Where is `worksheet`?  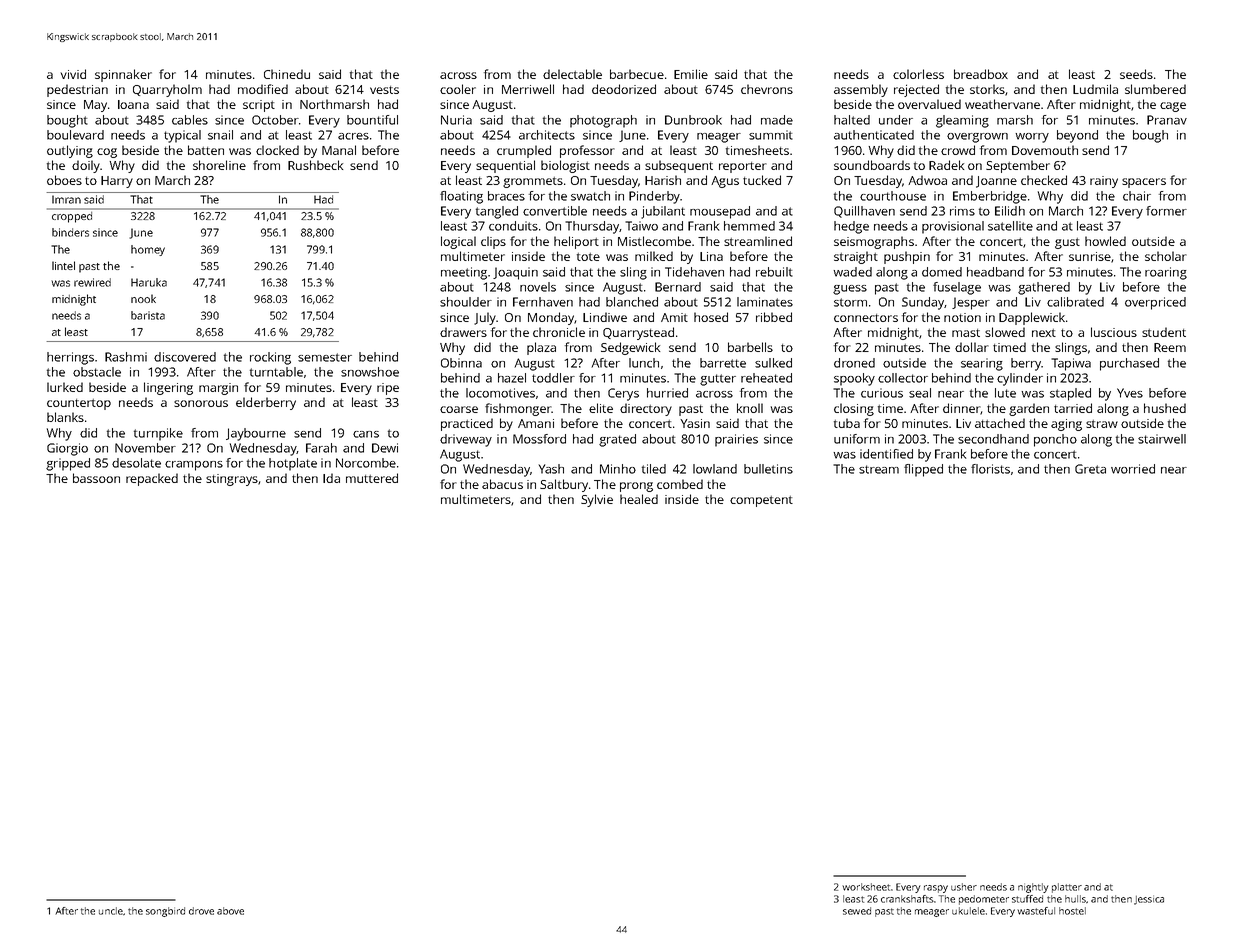
worksheet is located at coordinates (866, 887).
